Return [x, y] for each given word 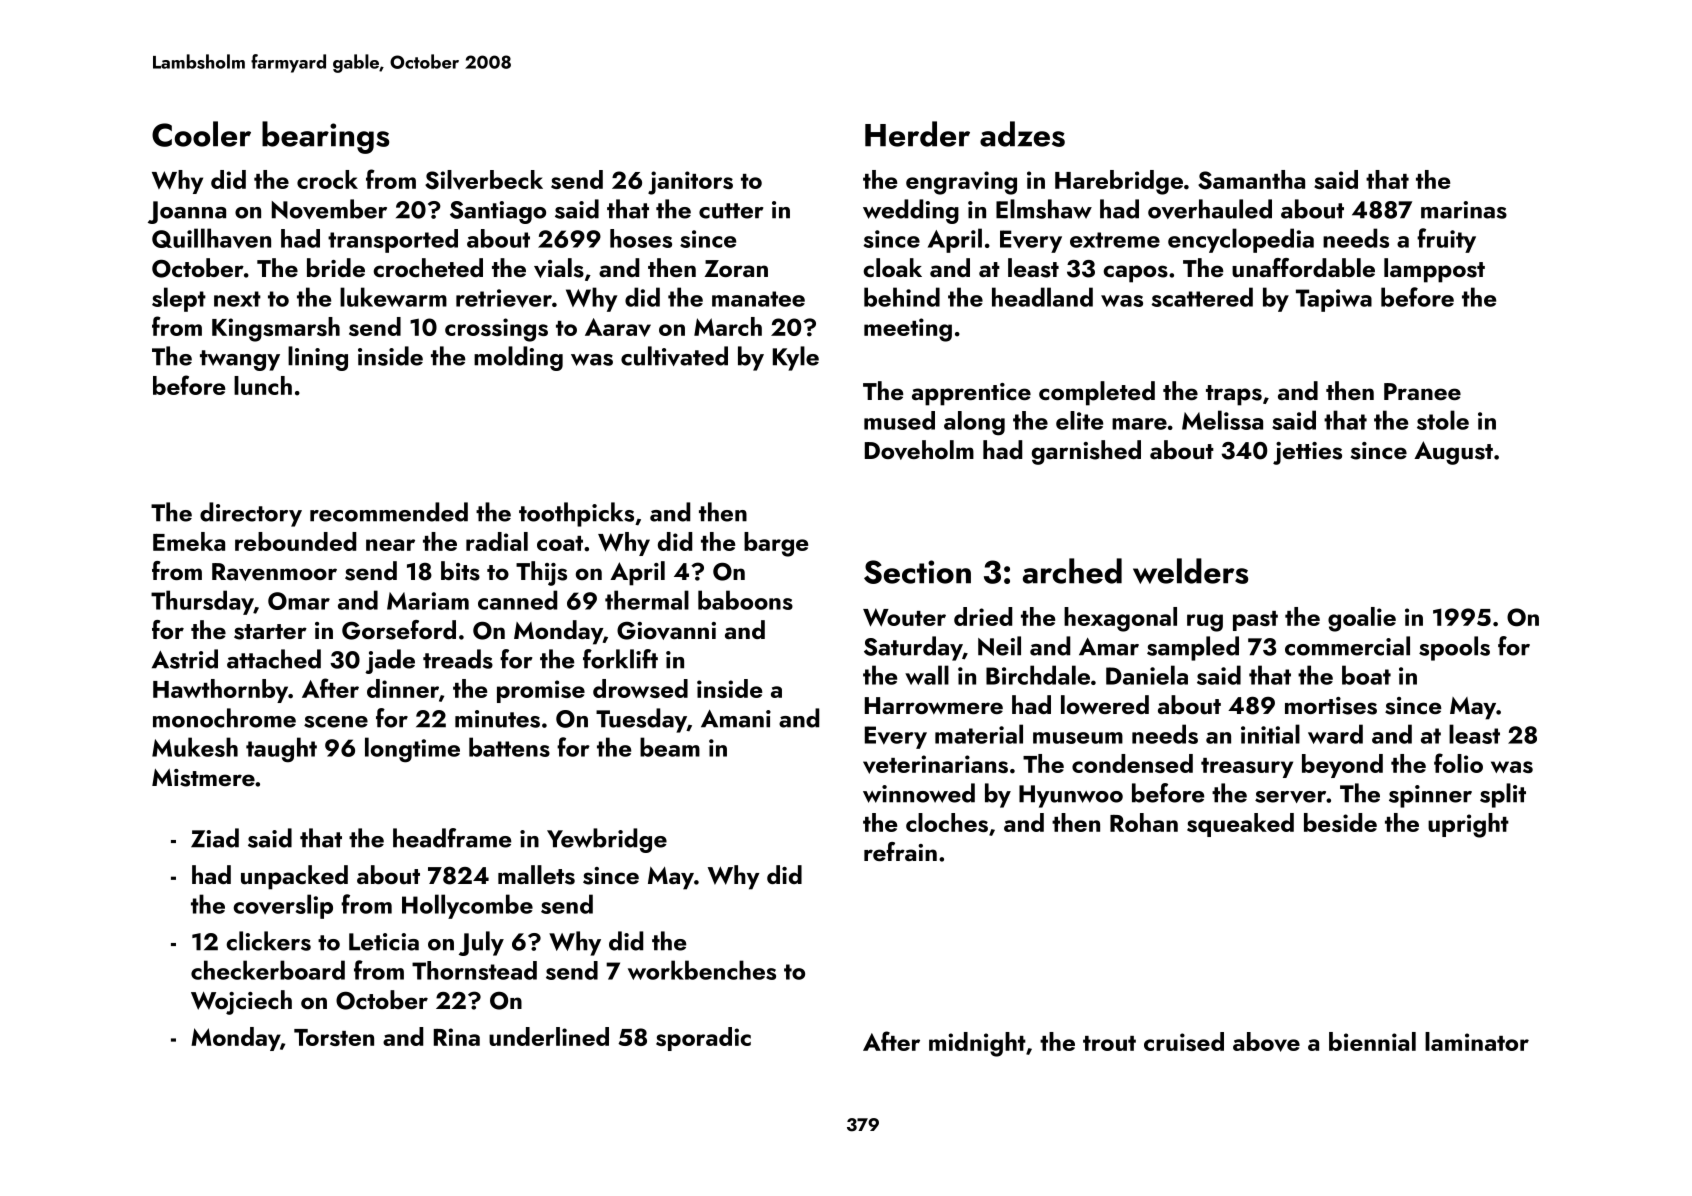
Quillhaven [211, 238]
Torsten [334, 1037]
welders [1190, 571]
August [1453, 453]
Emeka [189, 541]
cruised [1184, 1041]
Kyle [796, 358]
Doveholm [919, 450]
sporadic [703, 1039]
